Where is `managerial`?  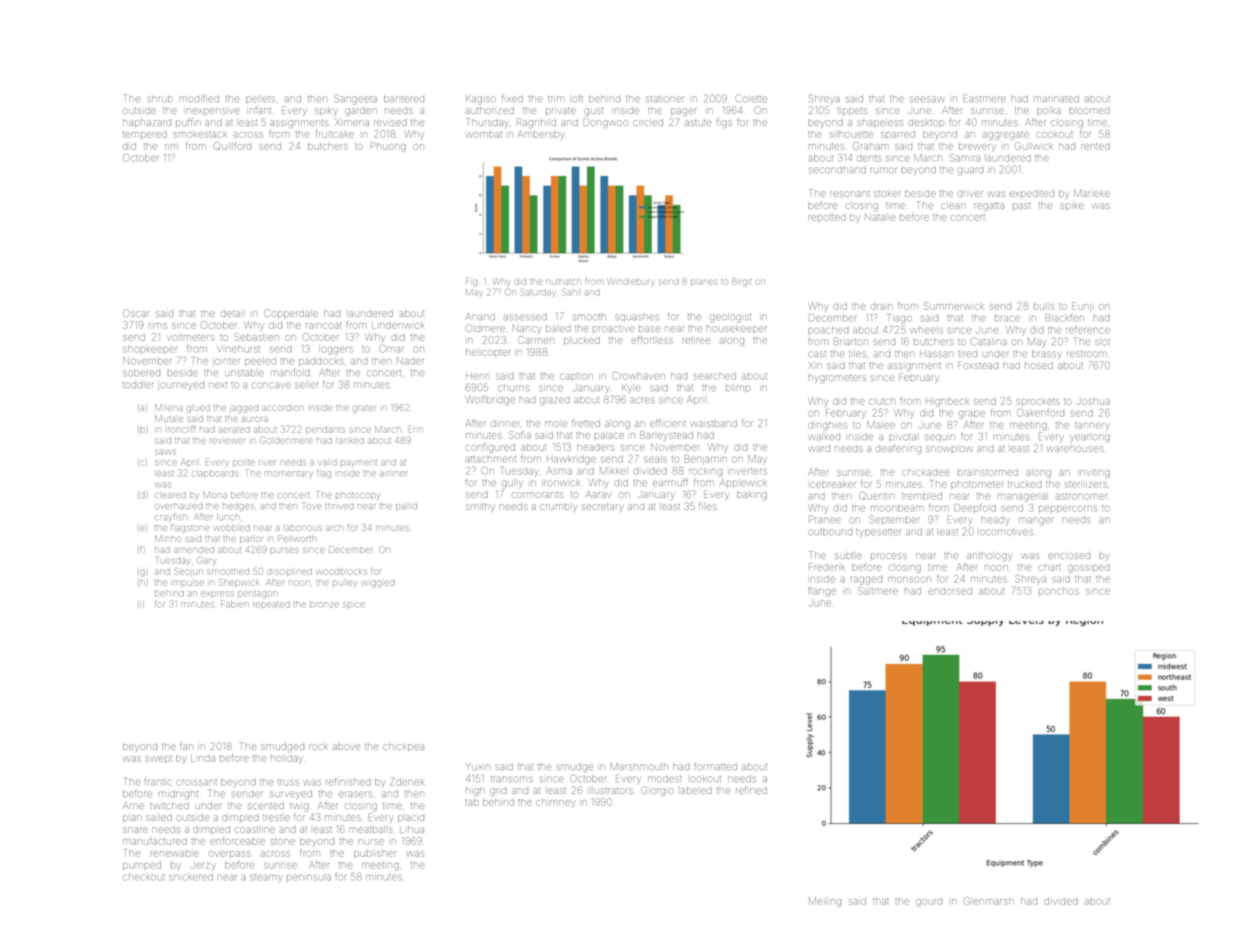
managerial is located at coordinates (1023, 498).
